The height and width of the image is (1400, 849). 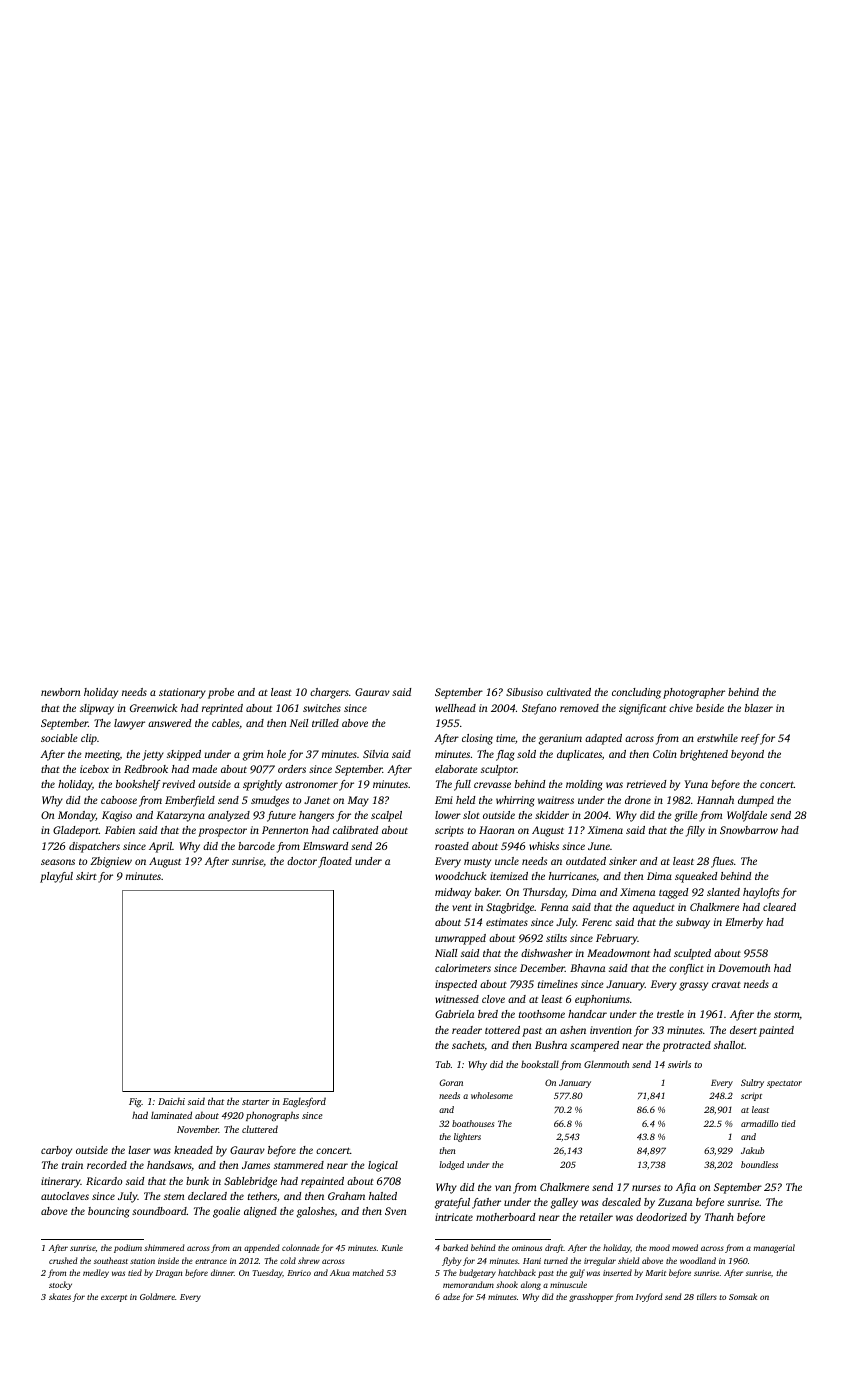 What do you see at coordinates (346, 1196) in the image?
I see `Graham` at bounding box center [346, 1196].
